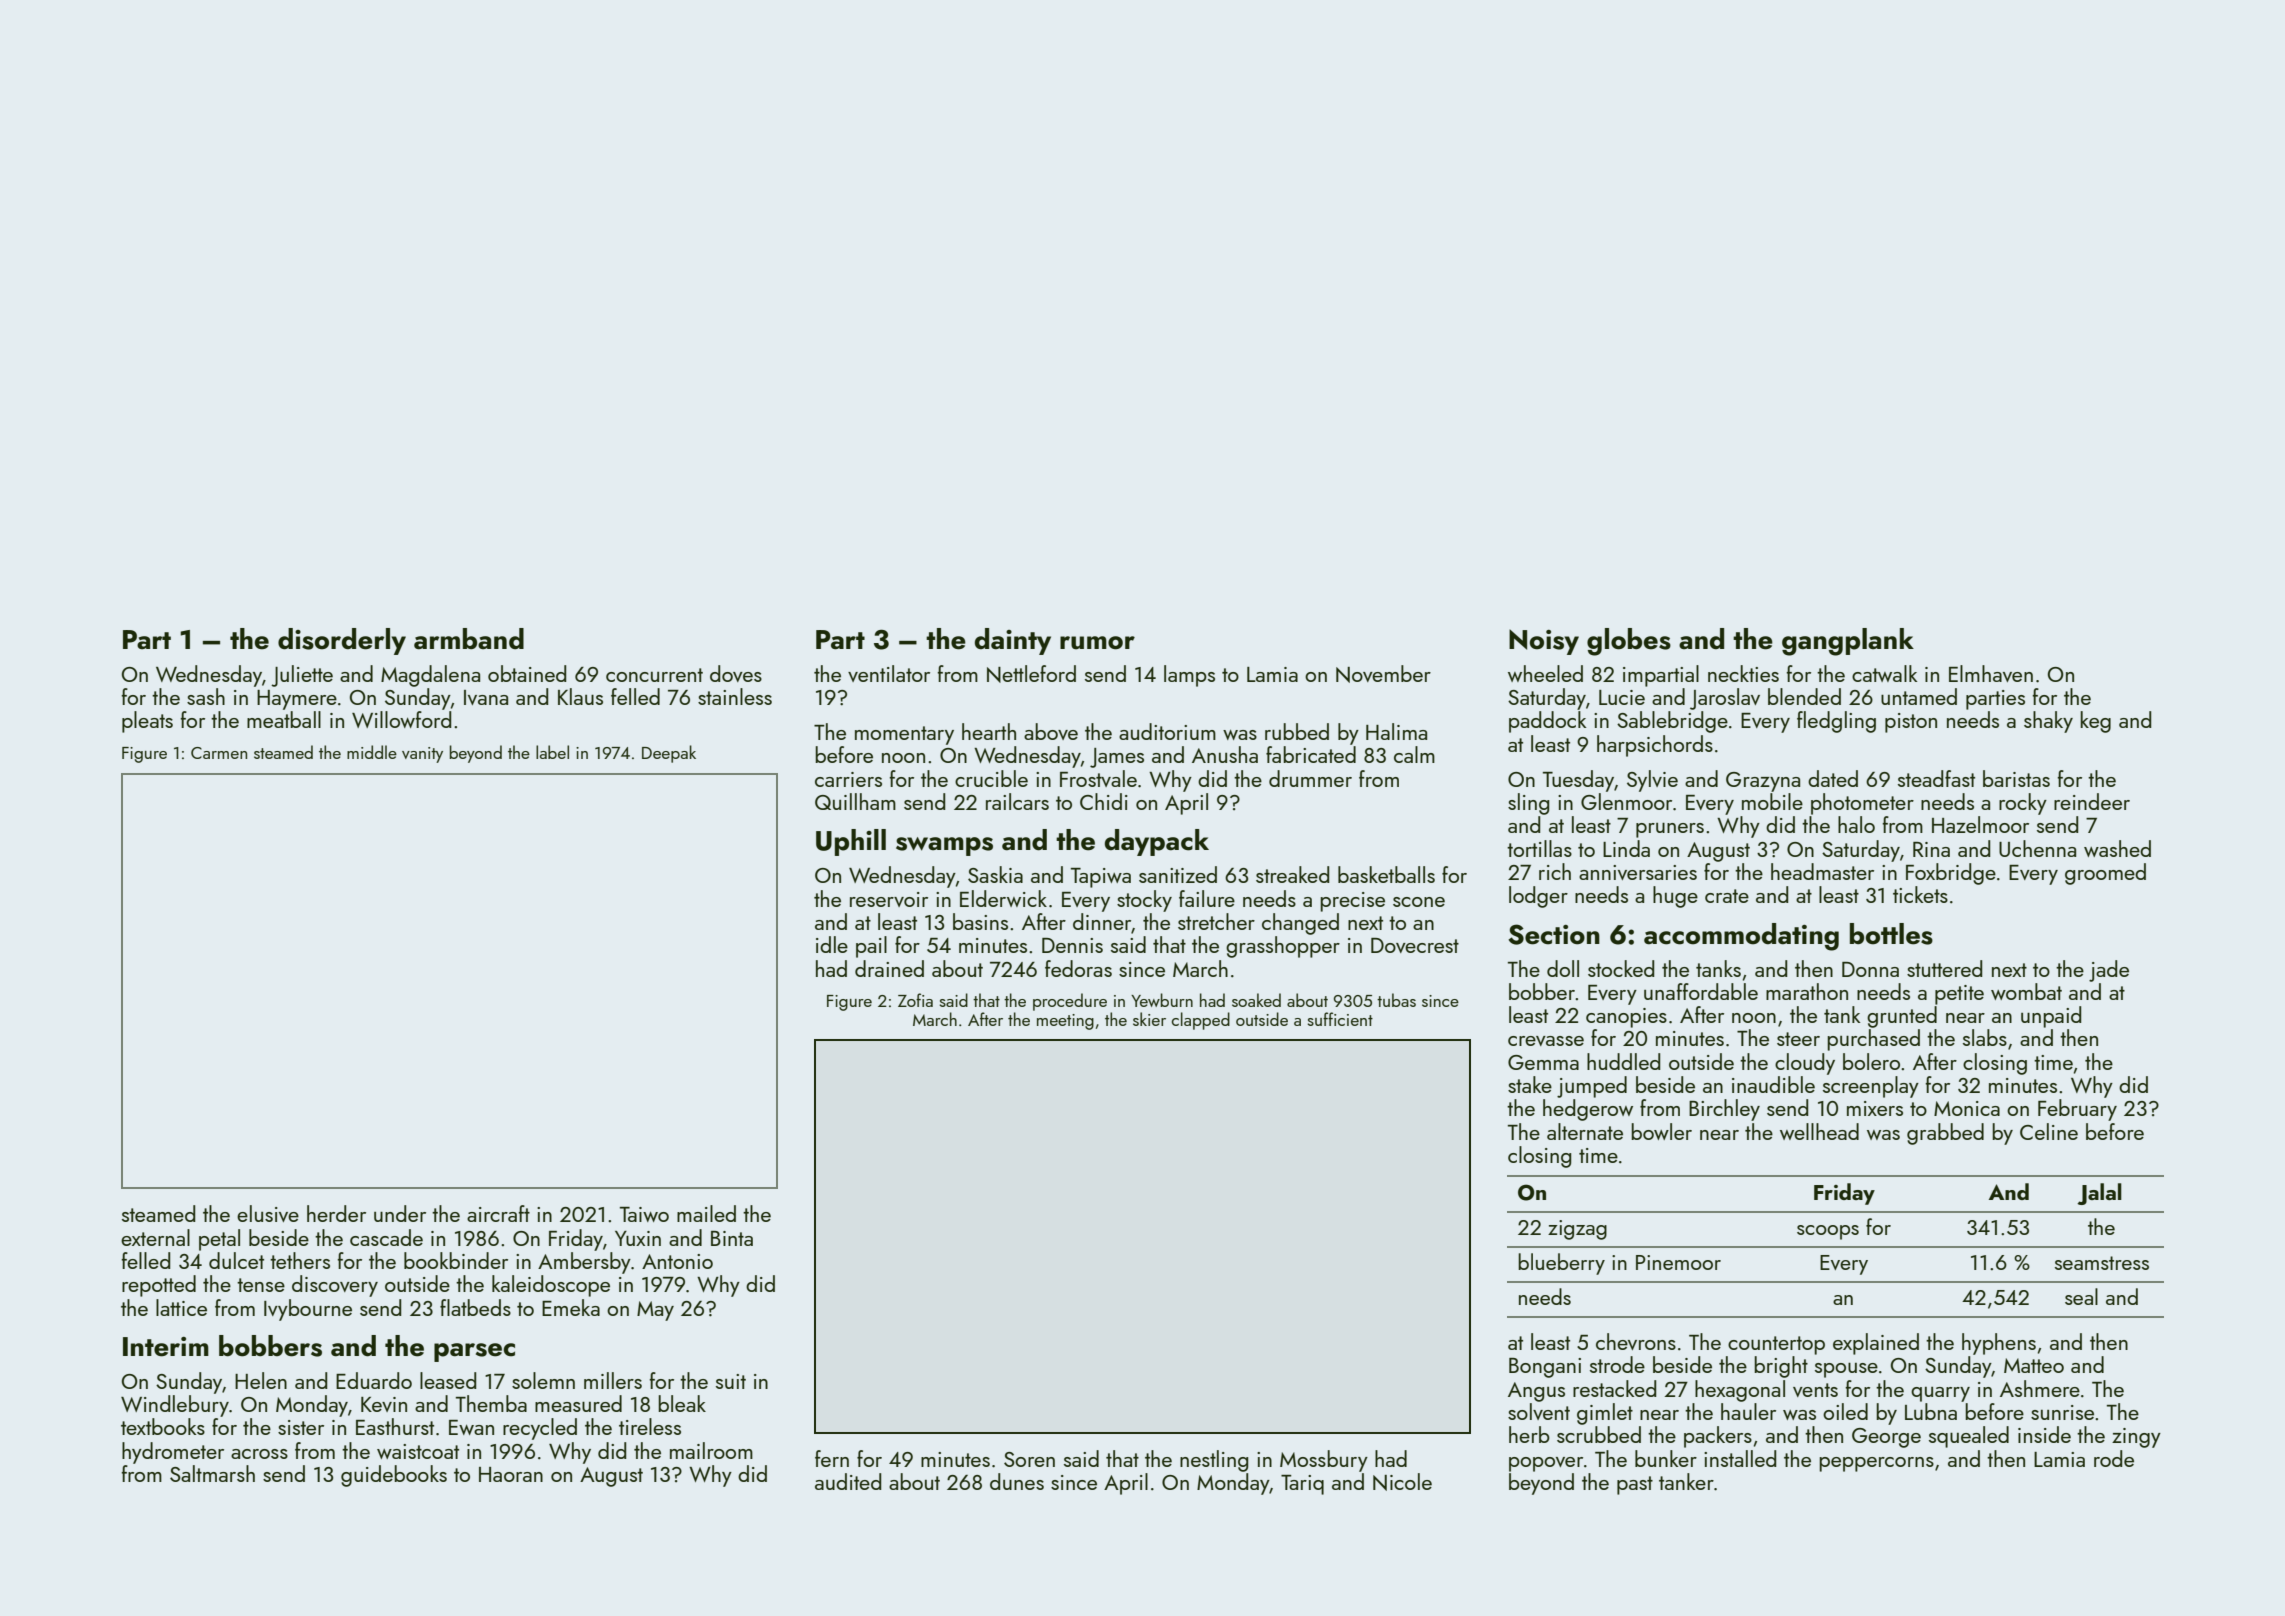 The height and width of the screenshot is (1616, 2285). Describe the element at coordinates (2095, 722) in the screenshot. I see `keg` at that location.
